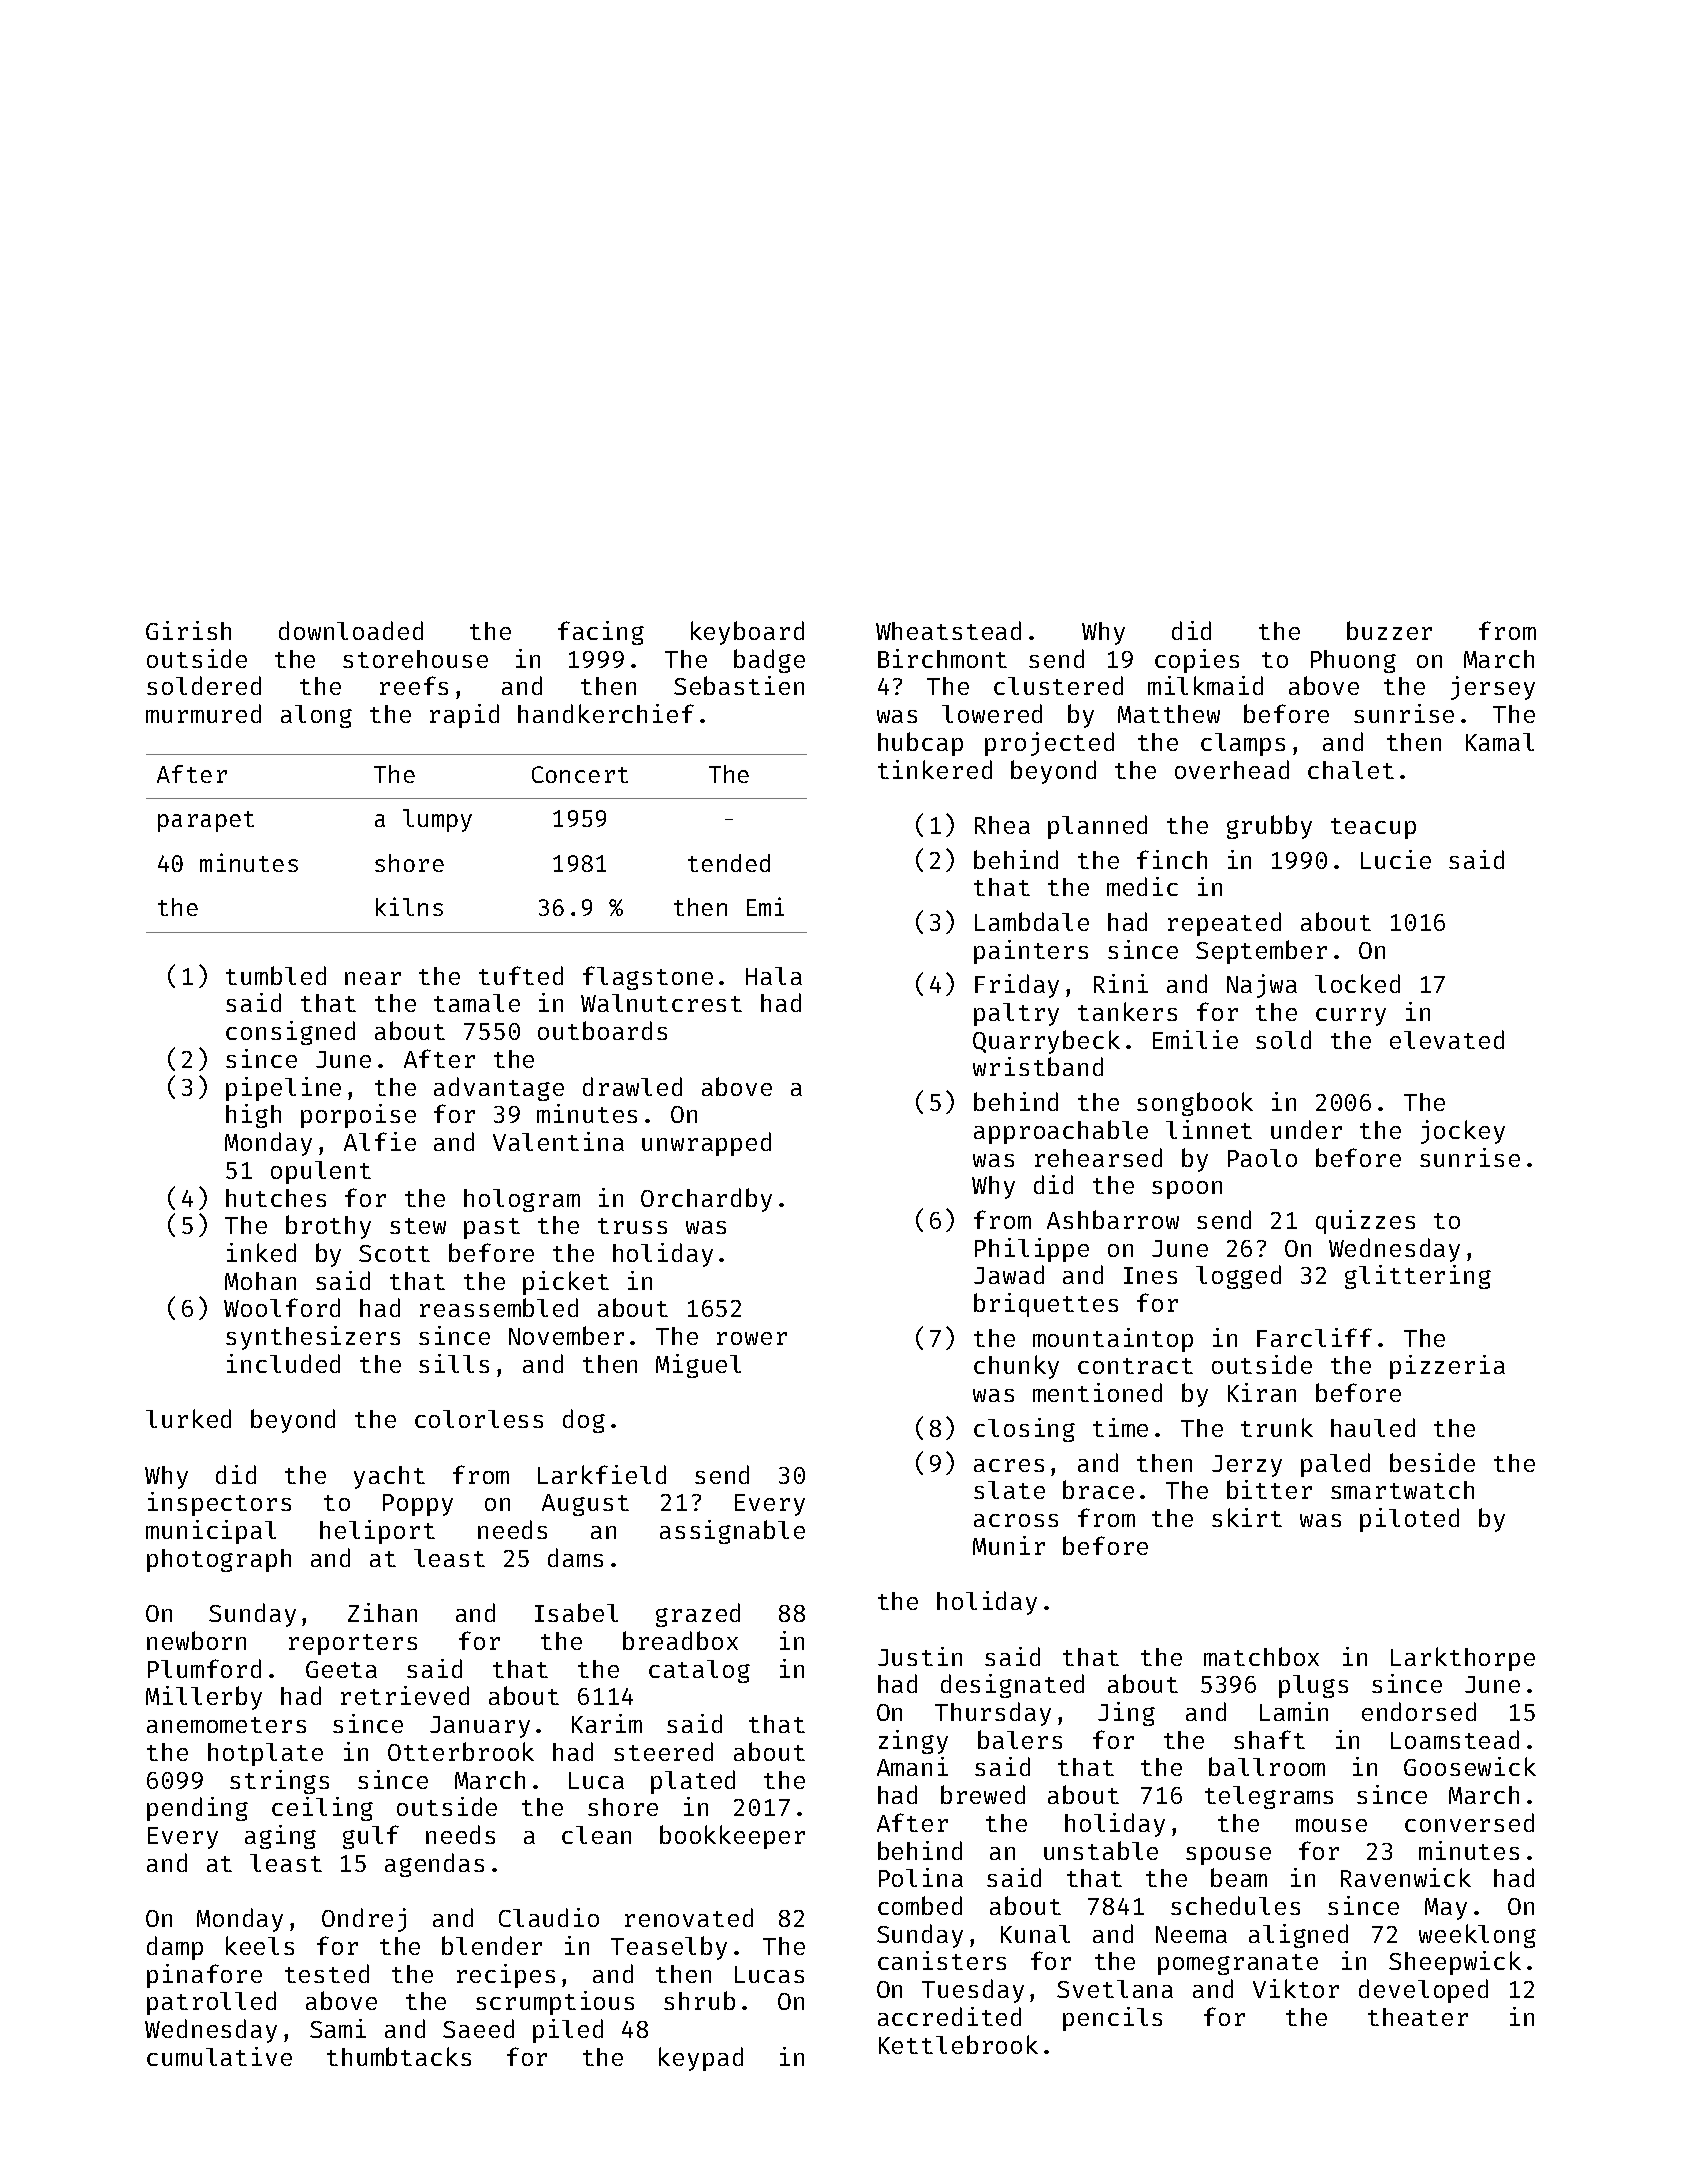  Describe the element at coordinates (253, 1116) in the document. I see `high` at that location.
